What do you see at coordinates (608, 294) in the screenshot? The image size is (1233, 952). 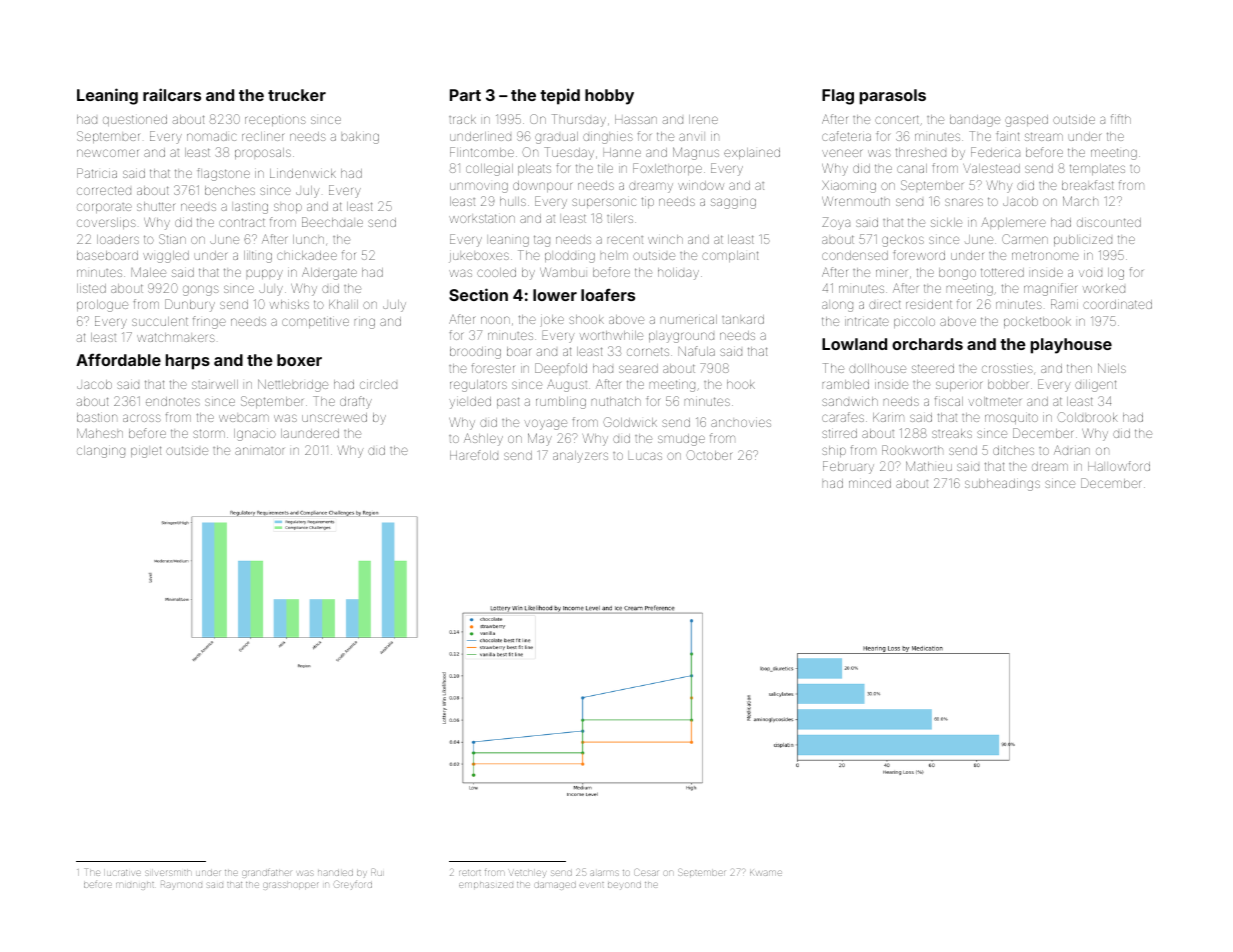 I see `loafers` at bounding box center [608, 294].
